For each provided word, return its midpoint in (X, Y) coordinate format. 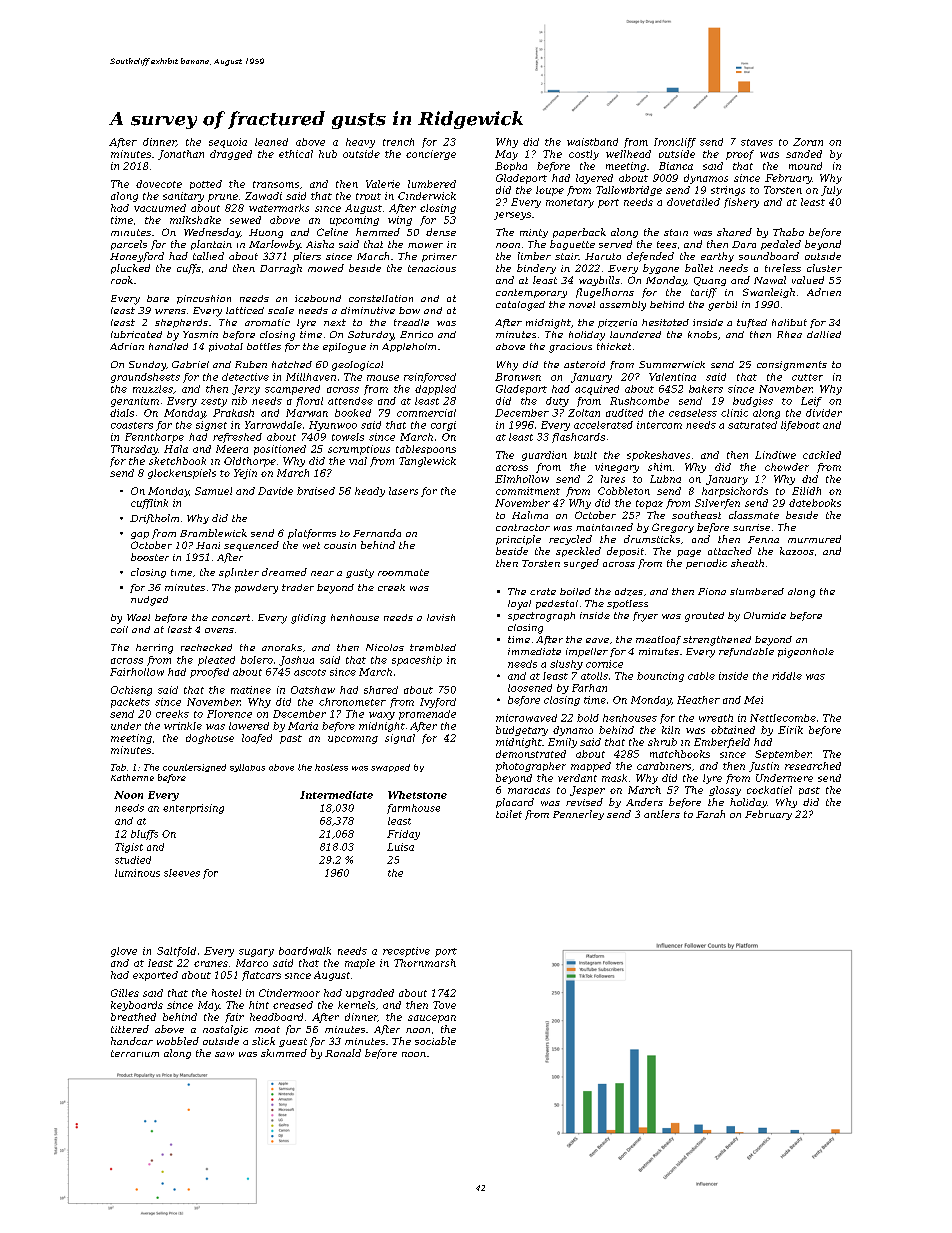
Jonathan (181, 155)
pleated (216, 661)
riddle (787, 676)
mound (805, 166)
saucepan (432, 1019)
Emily (562, 743)
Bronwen (518, 377)
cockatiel (769, 790)
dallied (824, 334)
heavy (360, 143)
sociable (435, 1041)
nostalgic (225, 1030)
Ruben (251, 364)
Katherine (132, 777)
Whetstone (417, 795)
